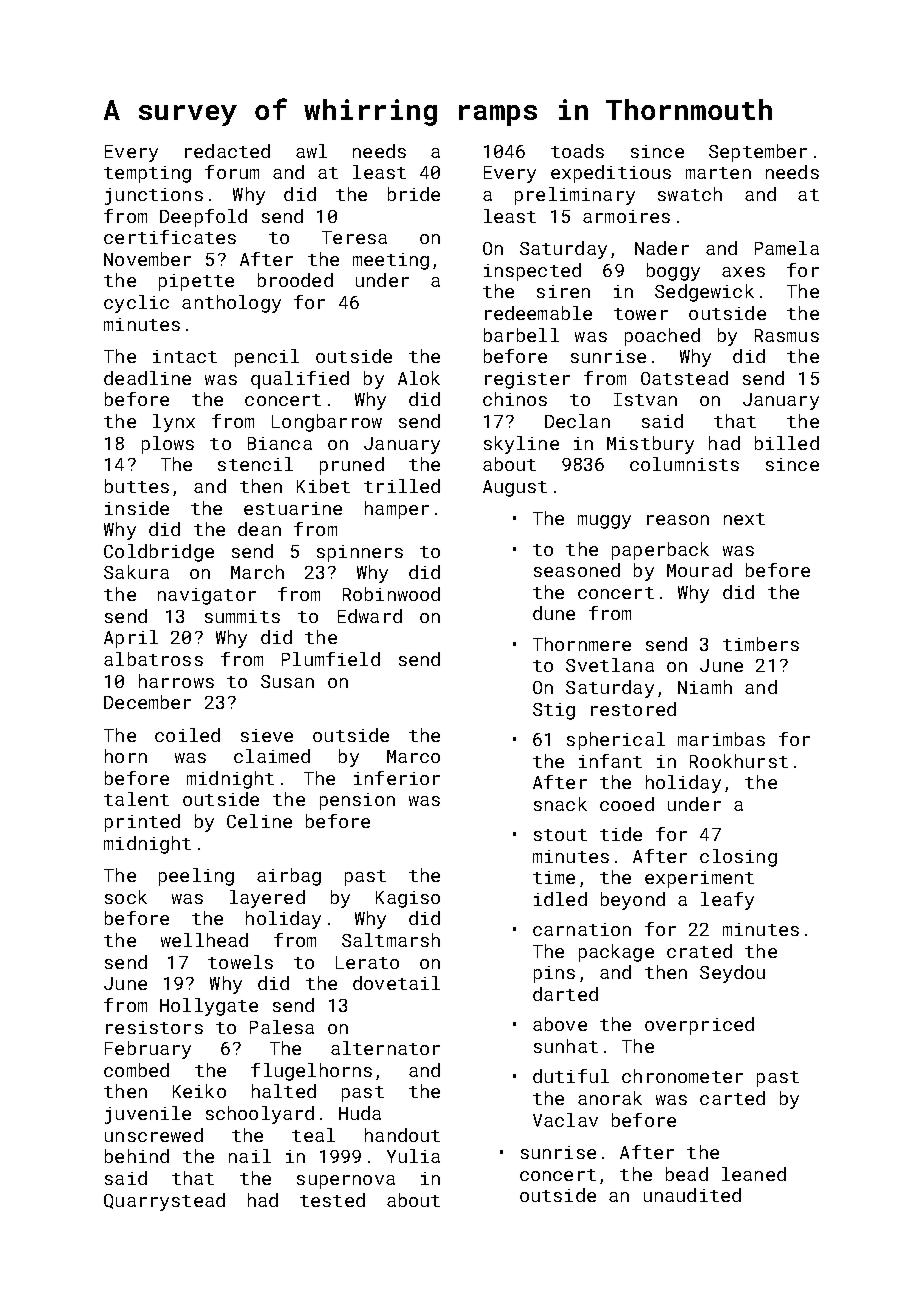 This document has width=924, height=1308. Describe the element at coordinates (255, 464) in the document. I see `stencil` at that location.
